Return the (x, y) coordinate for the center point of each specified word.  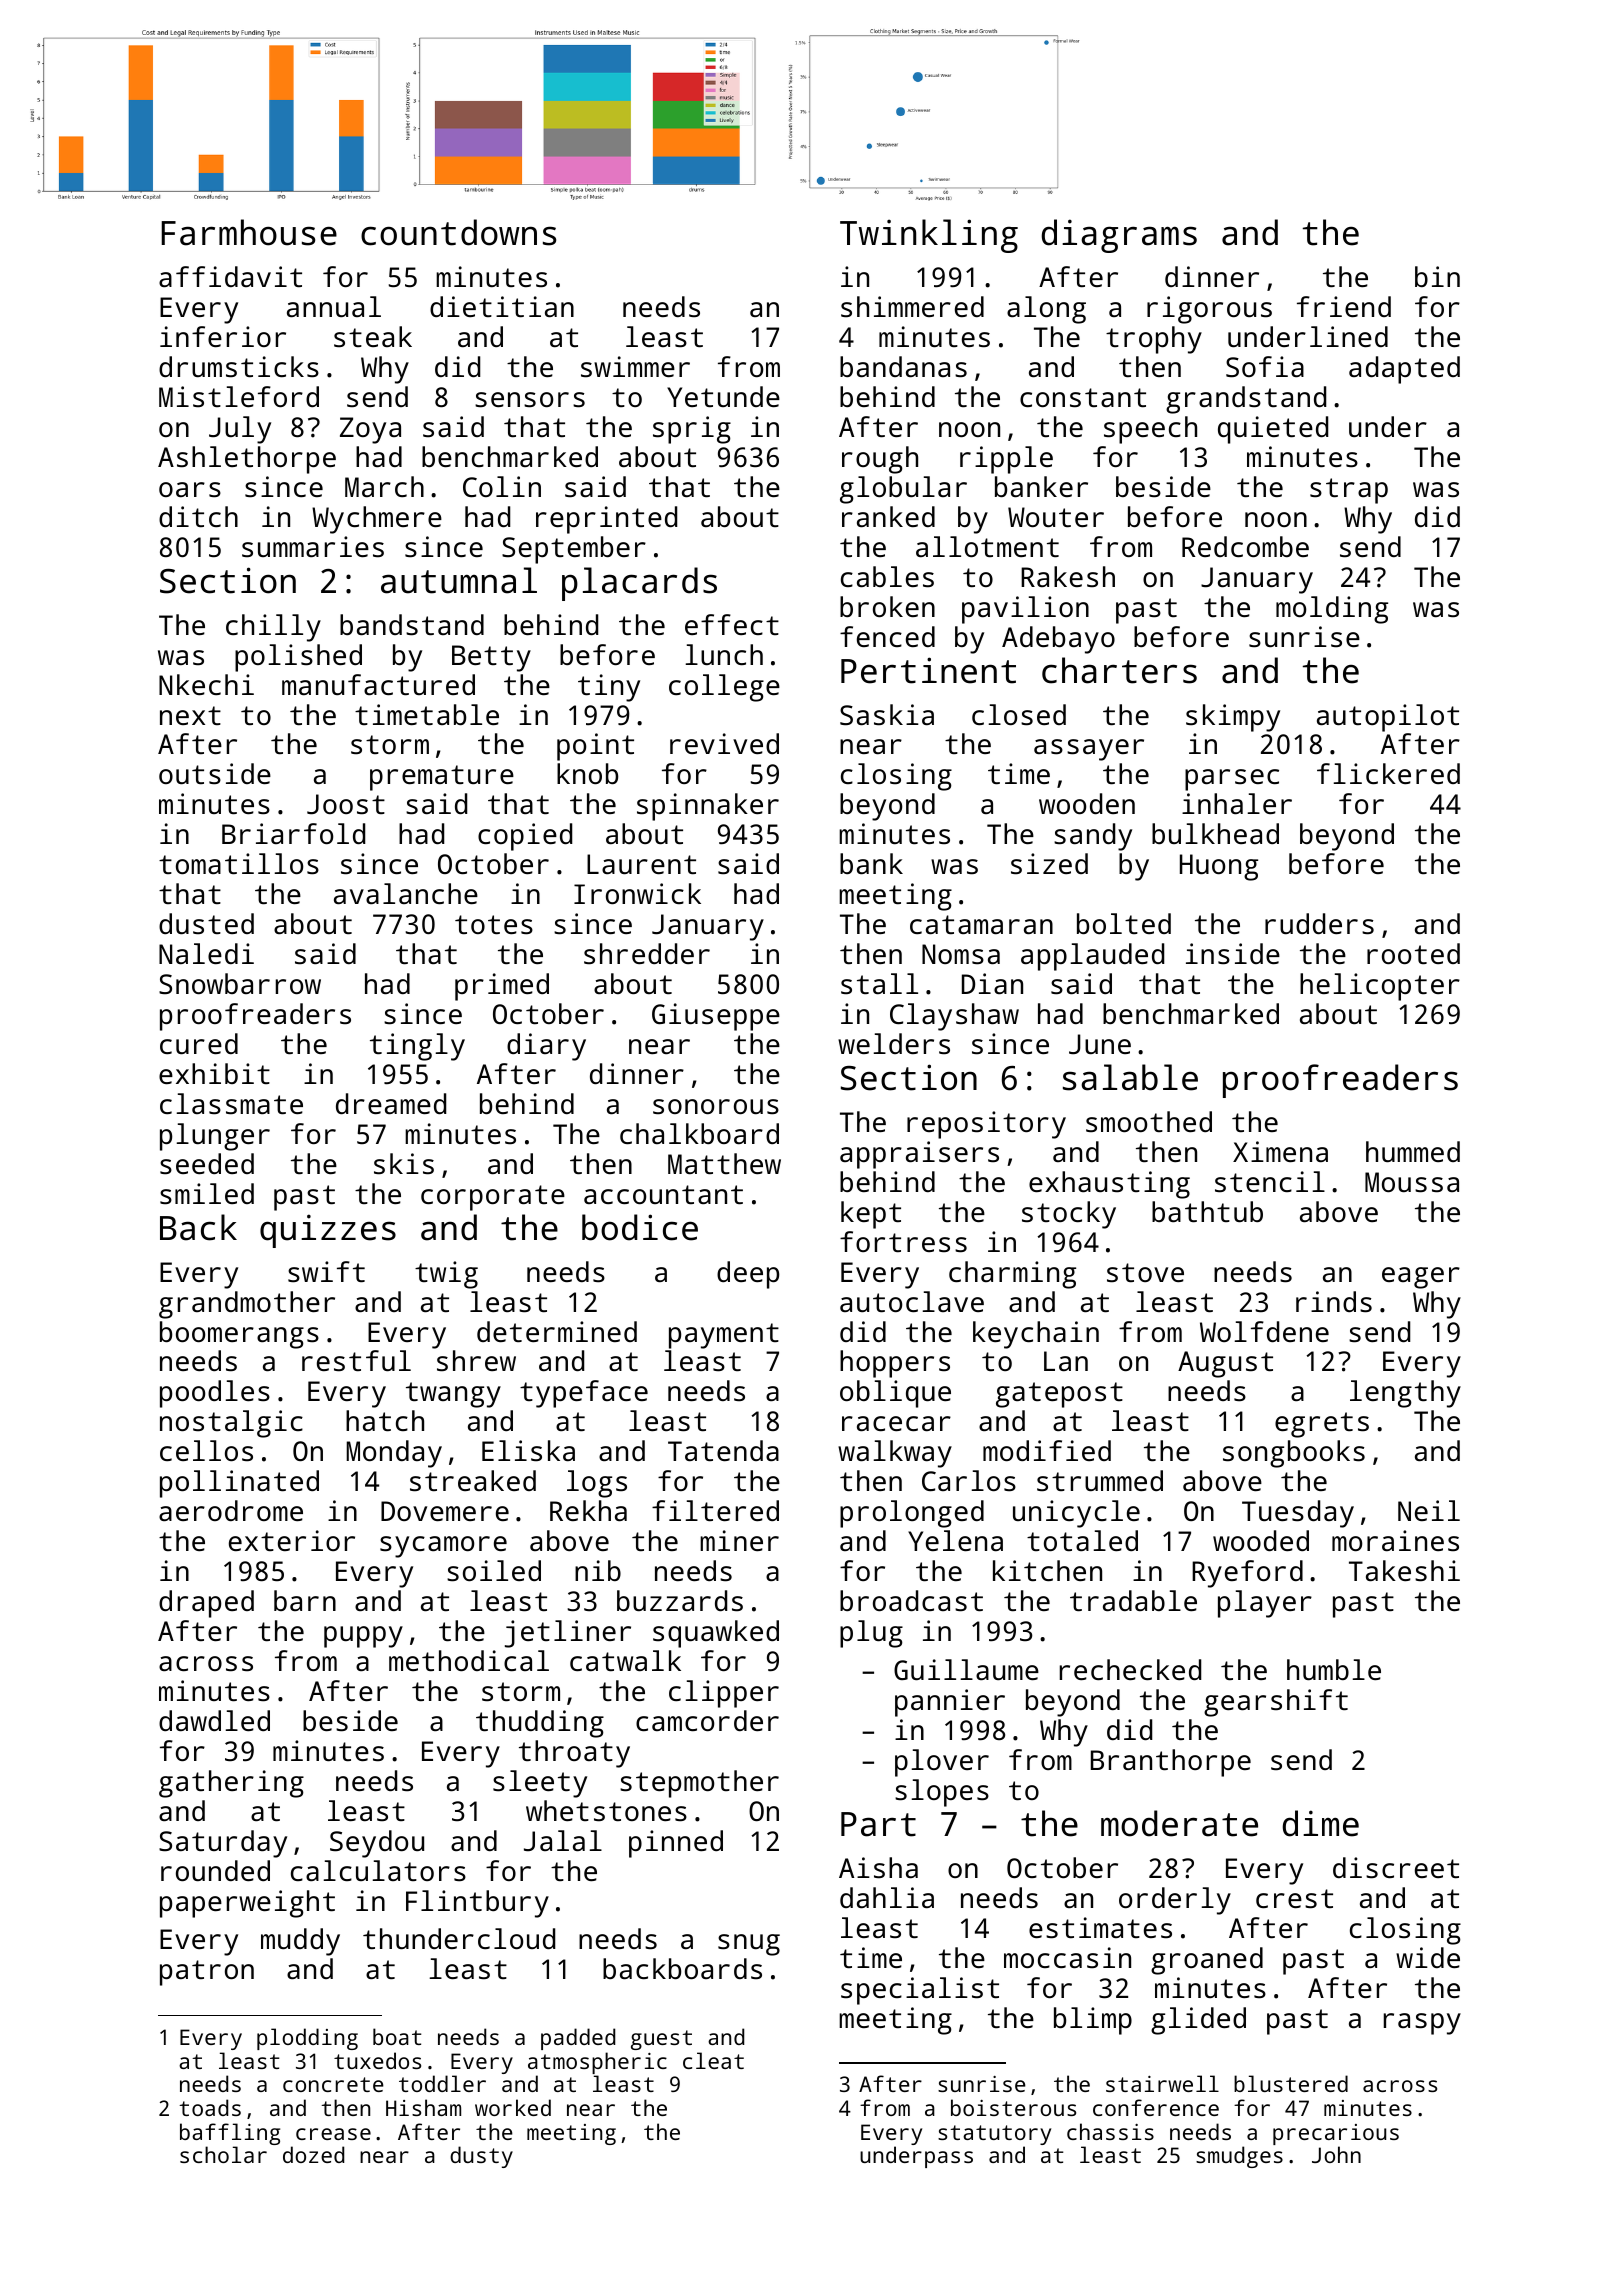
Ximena (1280, 1151)
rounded (215, 1870)
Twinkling (929, 236)
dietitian (502, 307)
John (1336, 2154)
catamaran (981, 924)
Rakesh (1068, 576)
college (724, 688)
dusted (206, 923)
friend (1344, 306)
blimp (1093, 2021)
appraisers (919, 1155)
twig (446, 1275)
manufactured (378, 685)
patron (207, 1973)
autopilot (1388, 718)
